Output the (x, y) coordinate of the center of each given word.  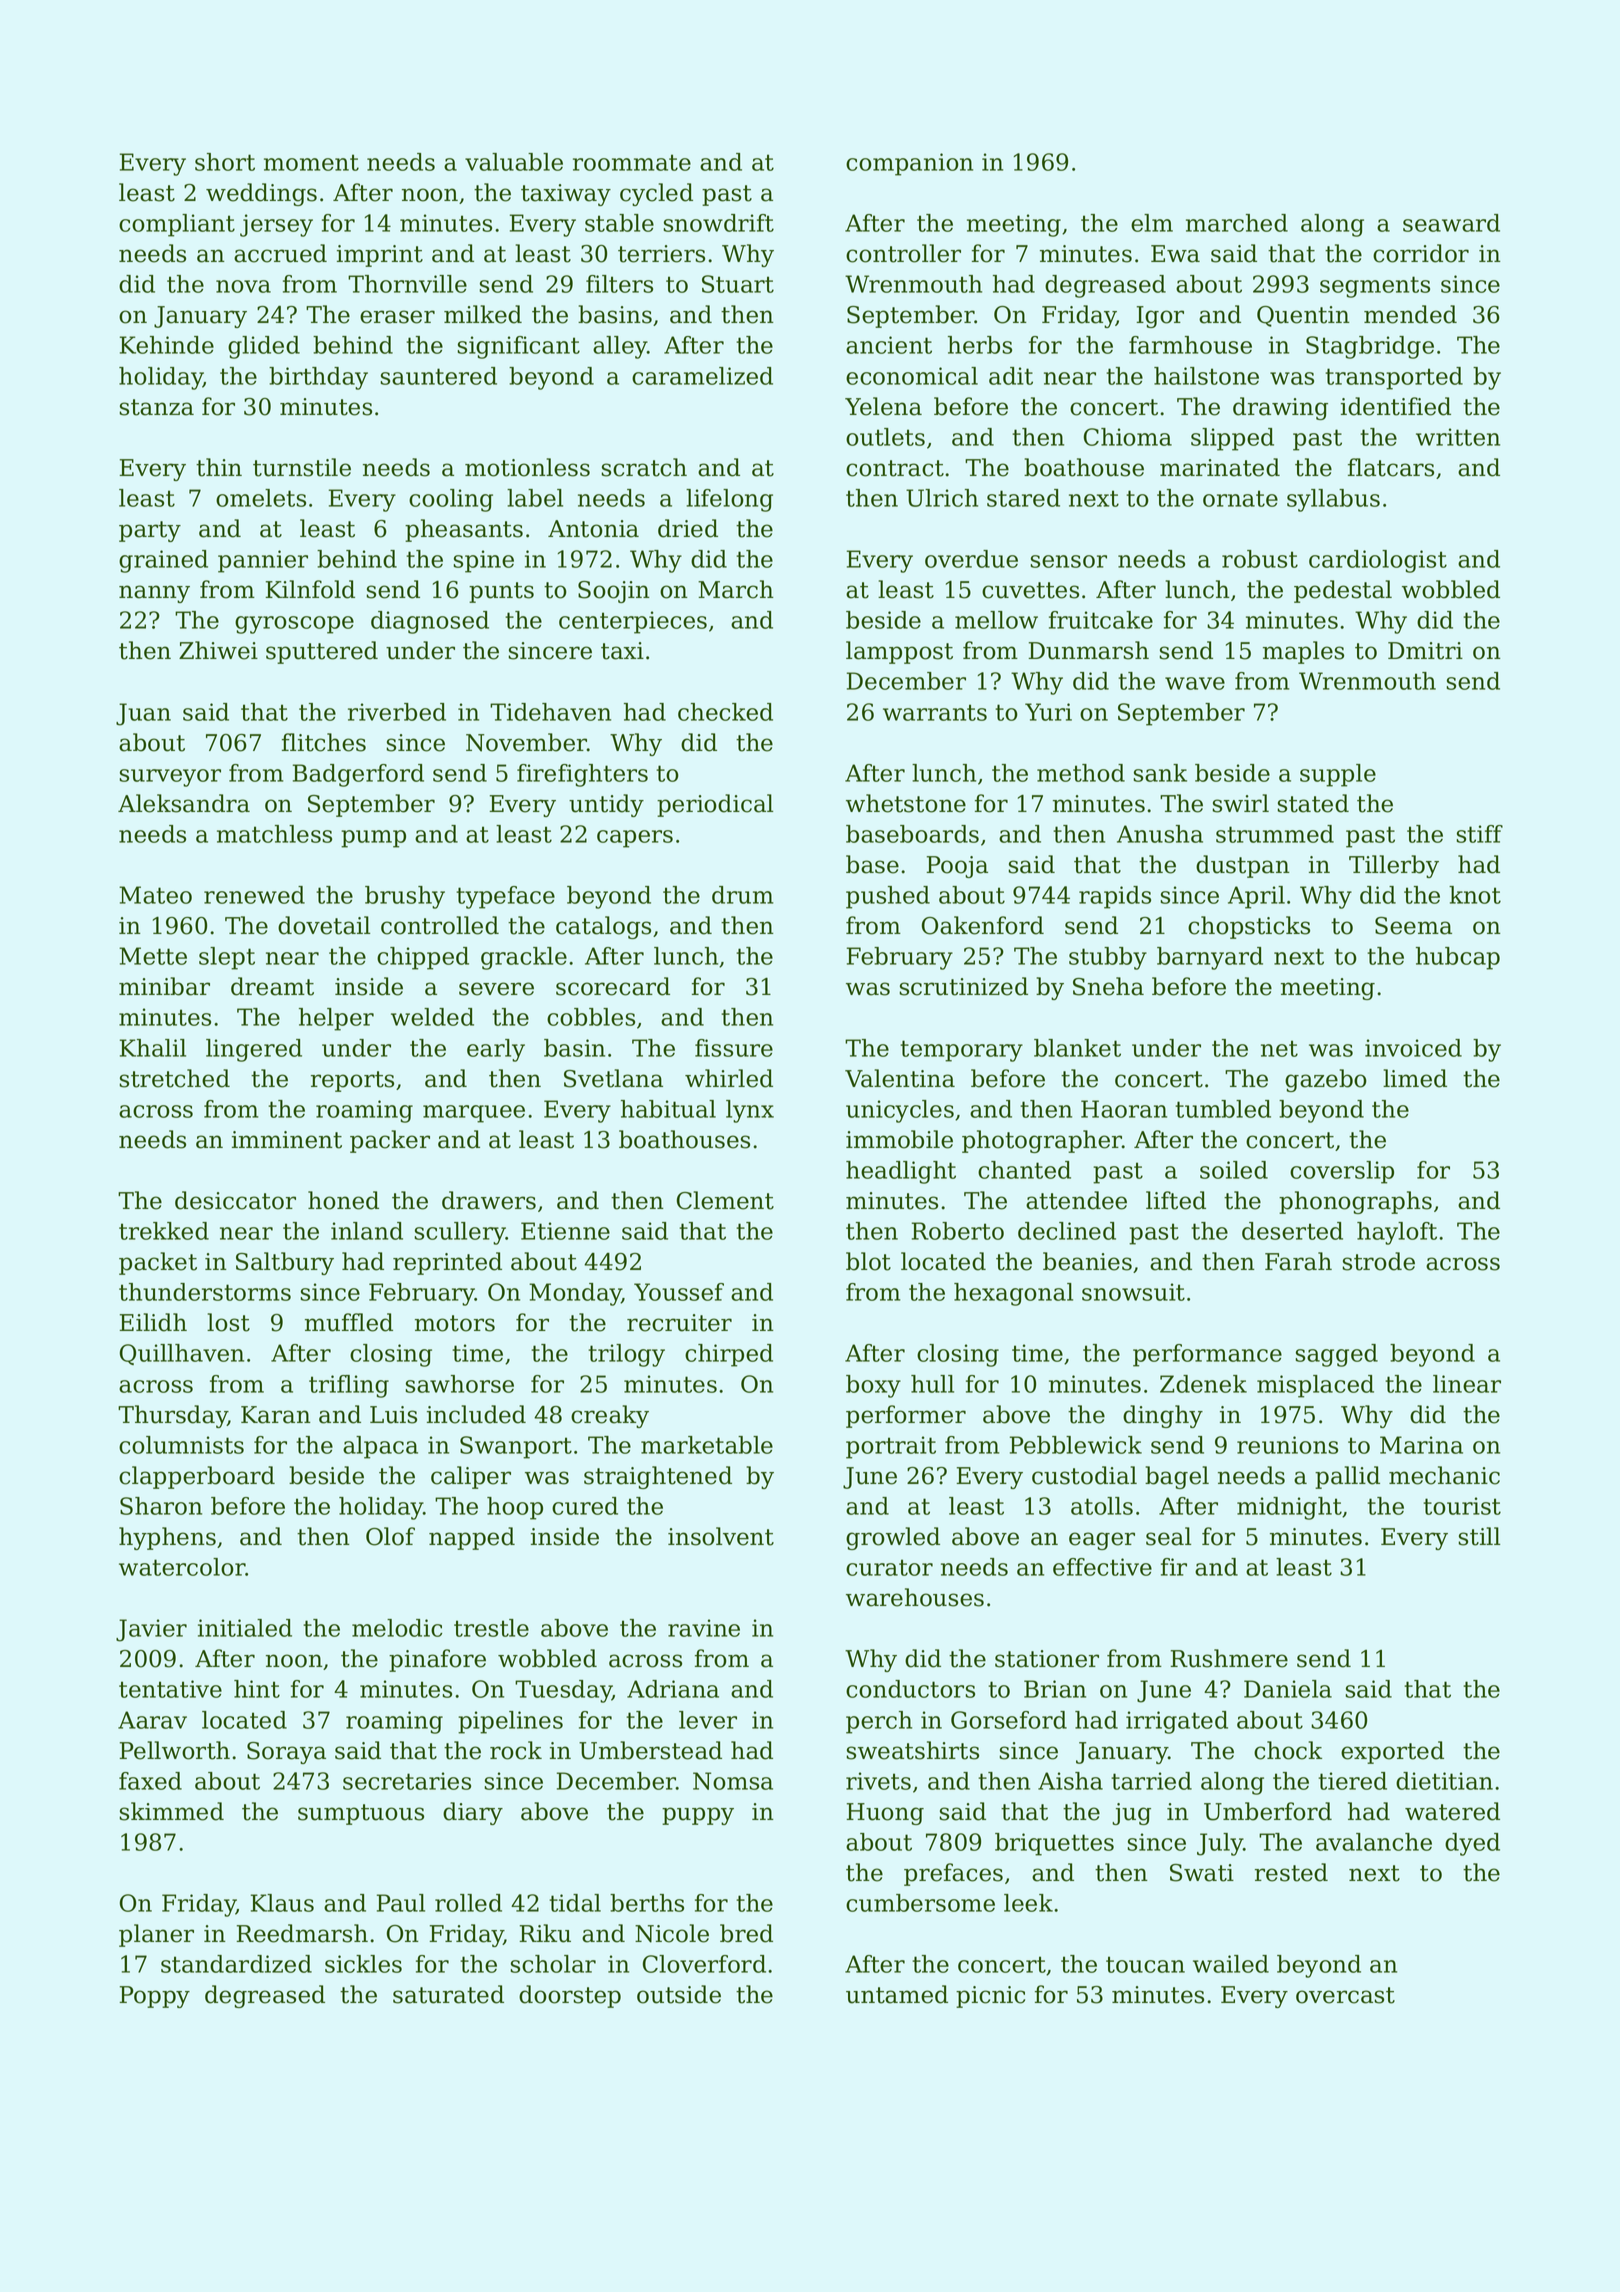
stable (619, 223)
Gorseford (1009, 1720)
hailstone (1206, 376)
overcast (1345, 1995)
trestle (491, 1628)
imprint (380, 256)
